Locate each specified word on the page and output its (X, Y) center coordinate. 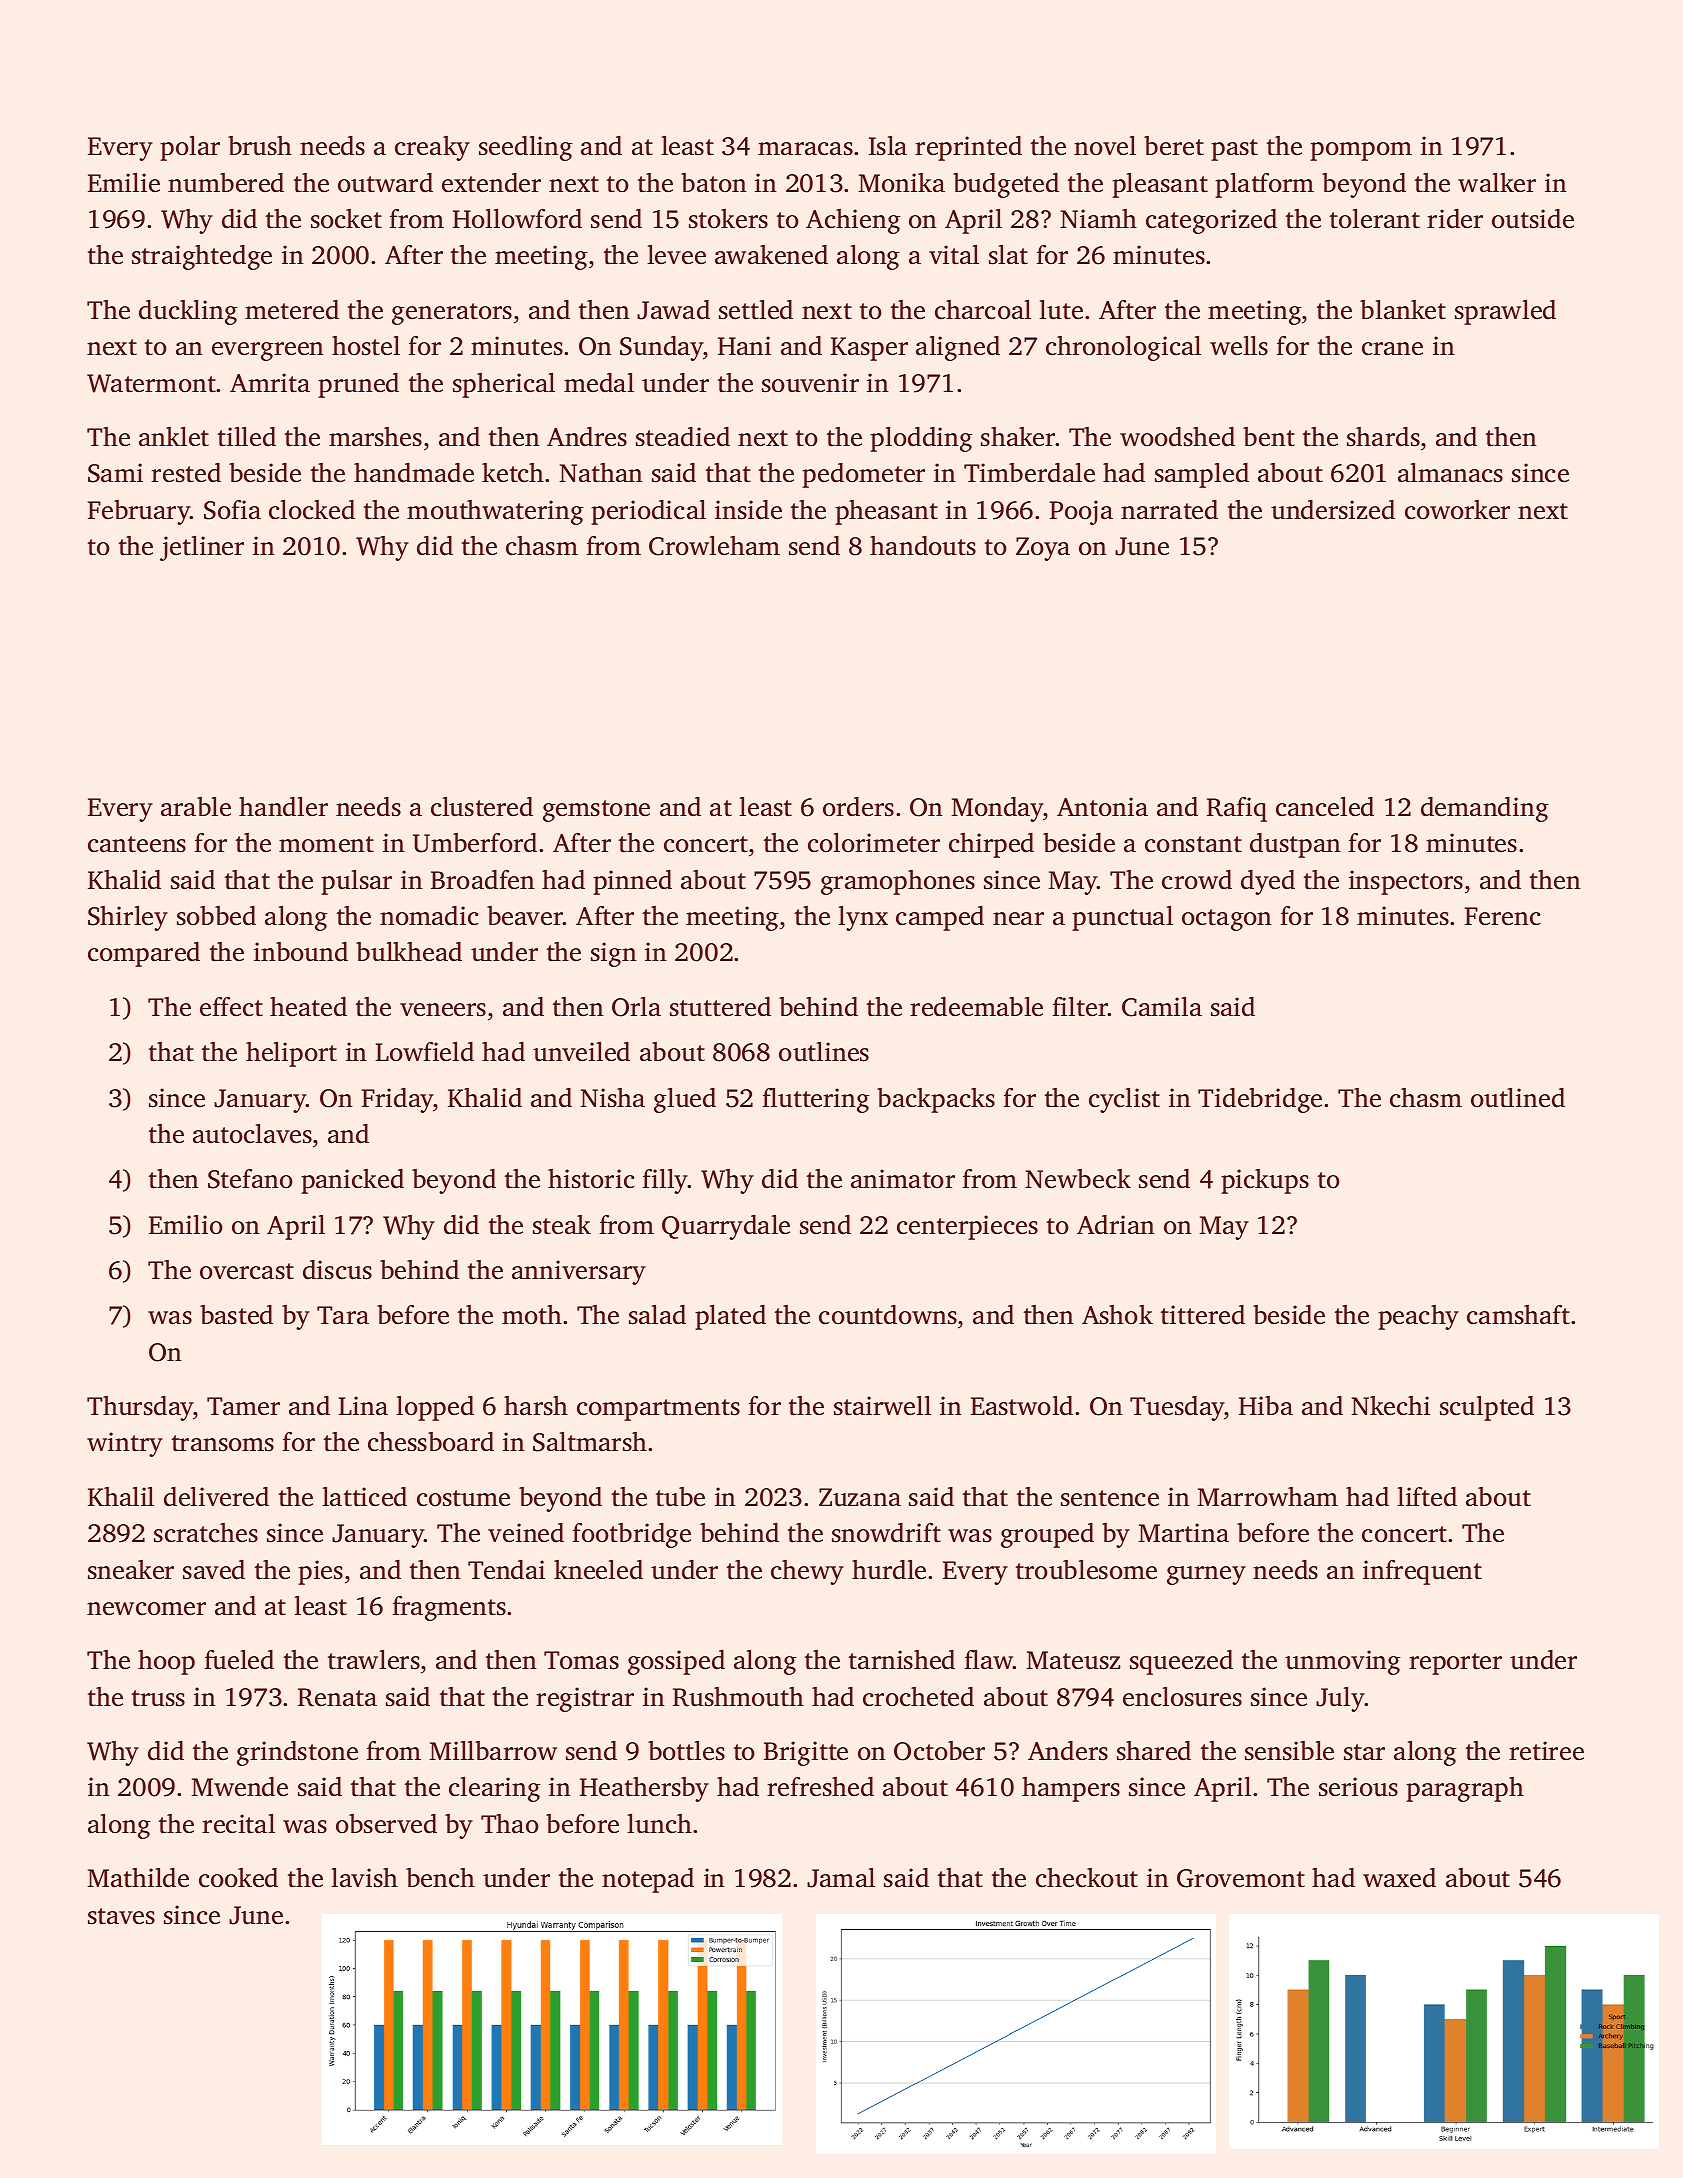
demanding (1485, 809)
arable (196, 806)
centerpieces (967, 1227)
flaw (988, 1659)
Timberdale (1029, 472)
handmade (414, 473)
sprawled (1505, 312)
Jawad (673, 310)
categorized (1211, 221)
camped (940, 918)
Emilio (186, 1224)
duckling (188, 312)
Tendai (506, 1570)
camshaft (1518, 1315)
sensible (1289, 1750)
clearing (495, 1789)
